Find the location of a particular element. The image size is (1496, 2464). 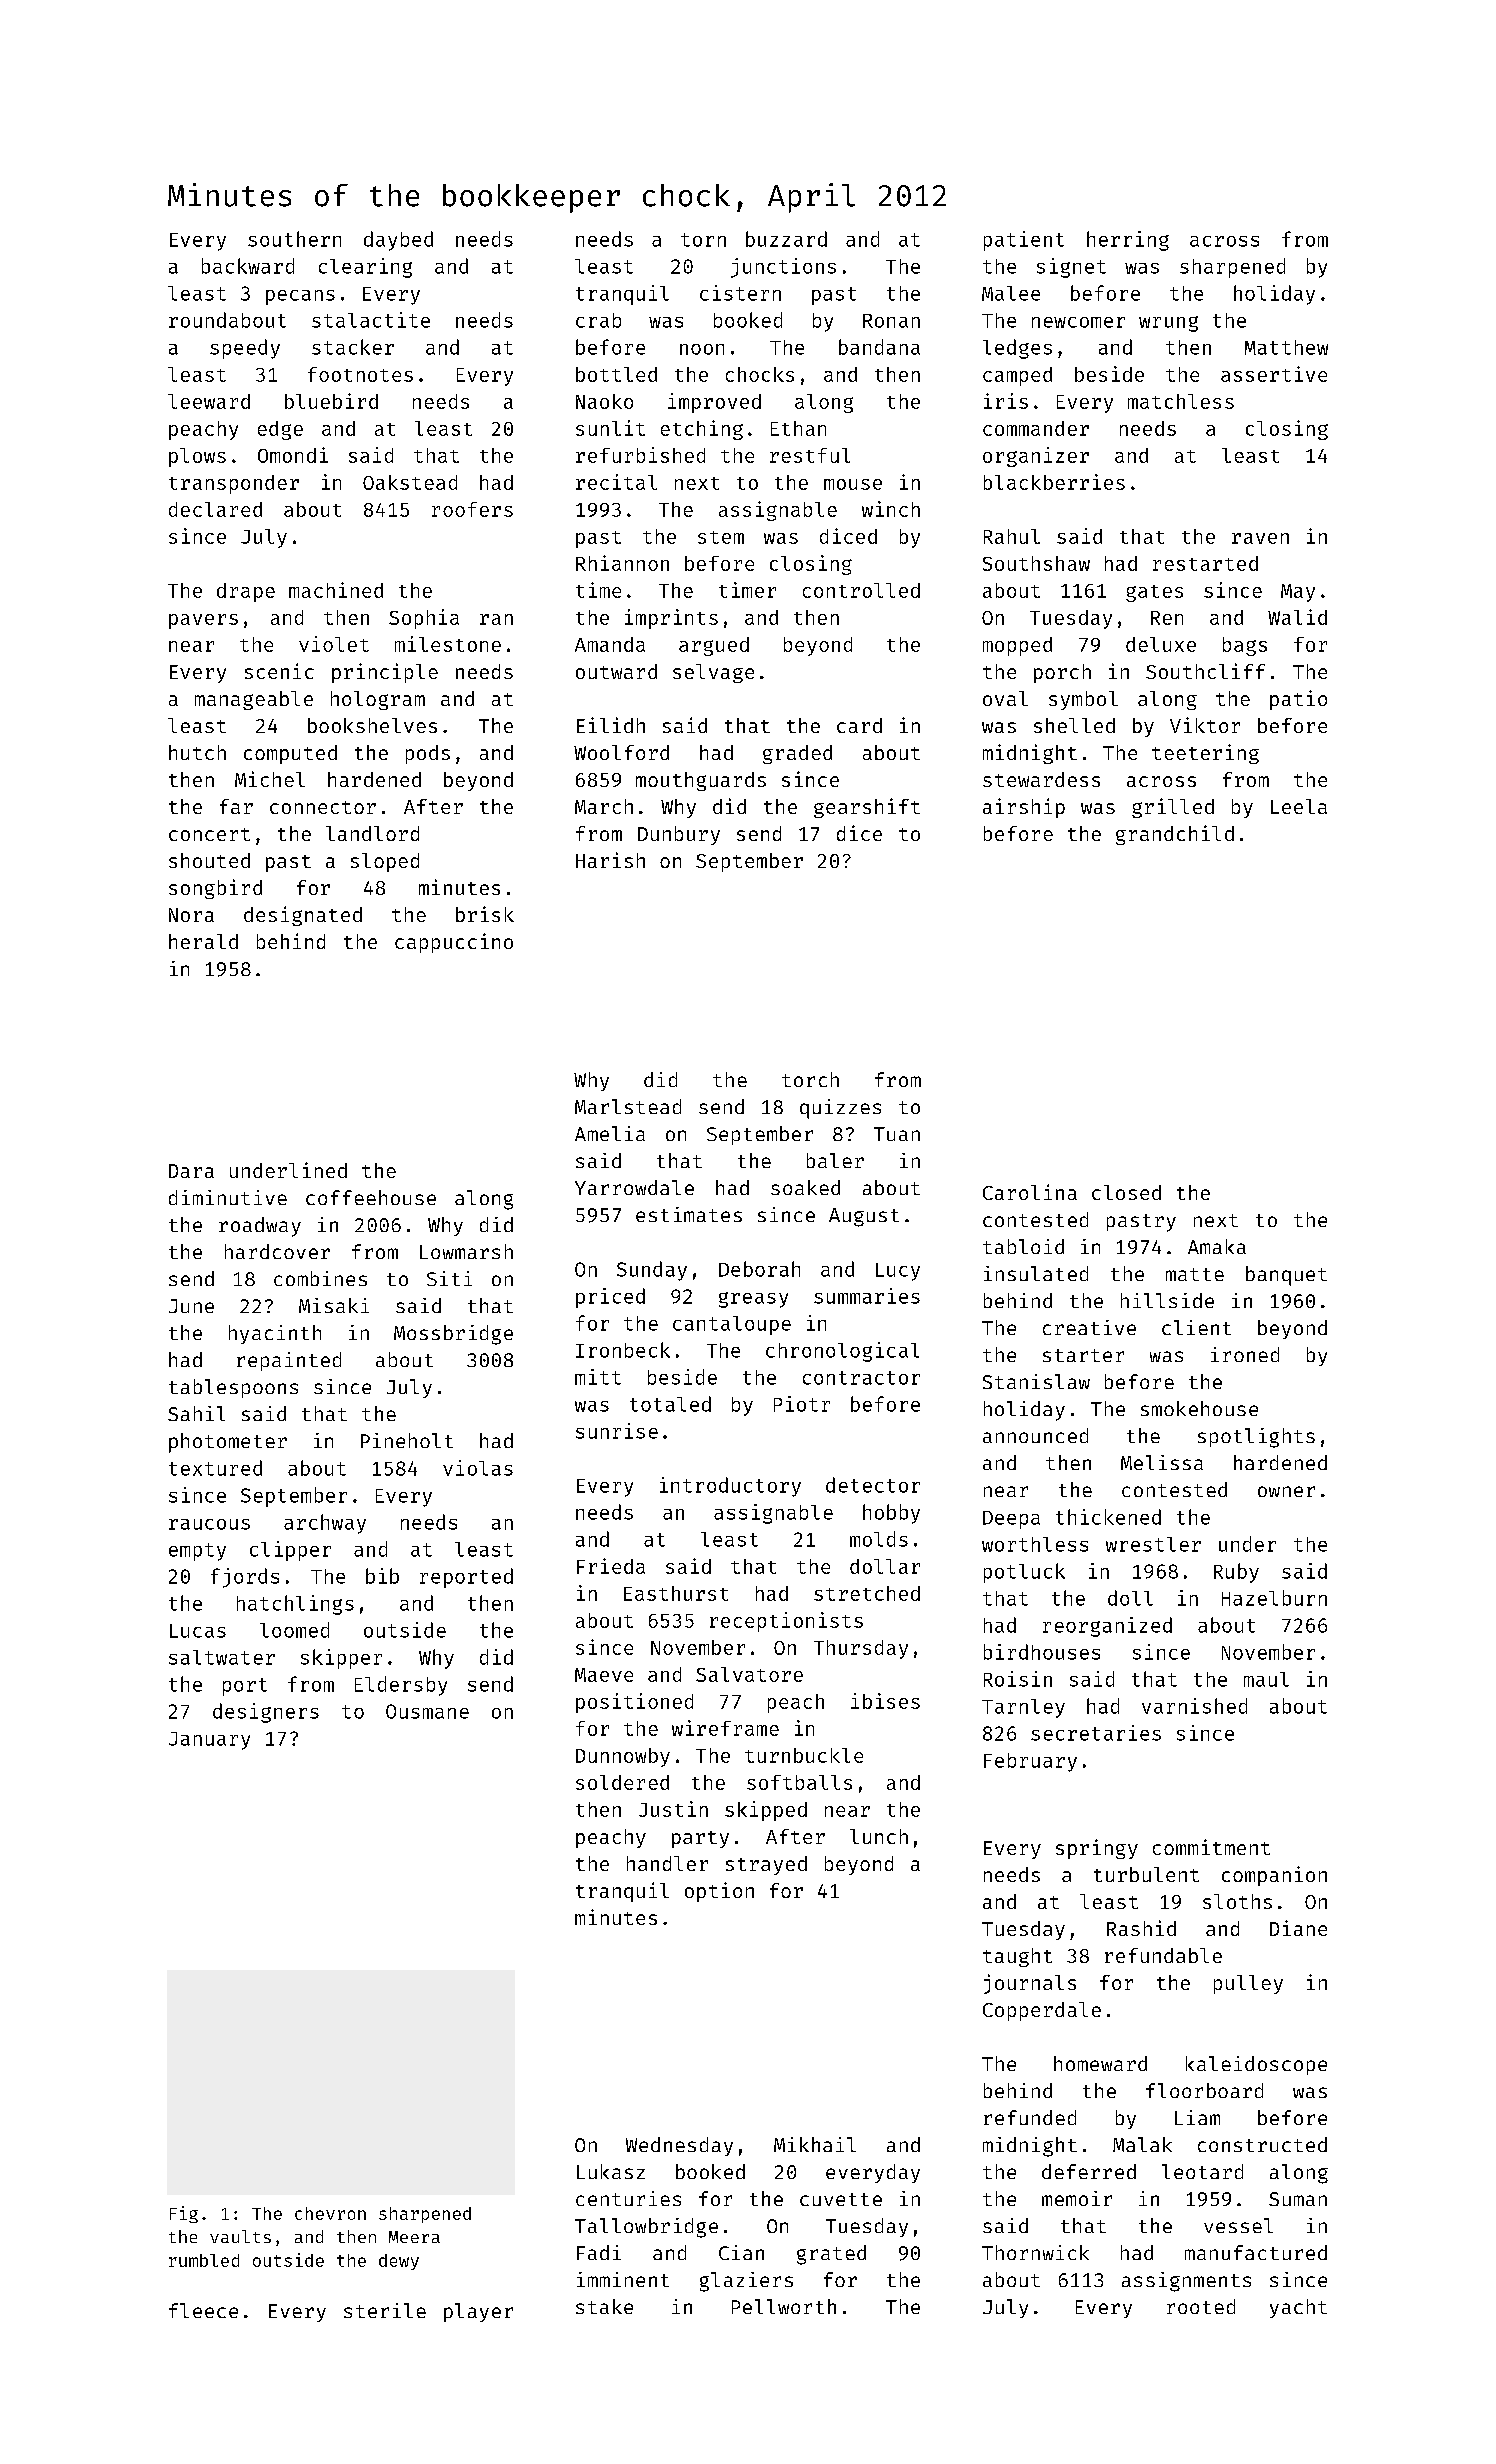

torch is located at coordinates (810, 1079).
